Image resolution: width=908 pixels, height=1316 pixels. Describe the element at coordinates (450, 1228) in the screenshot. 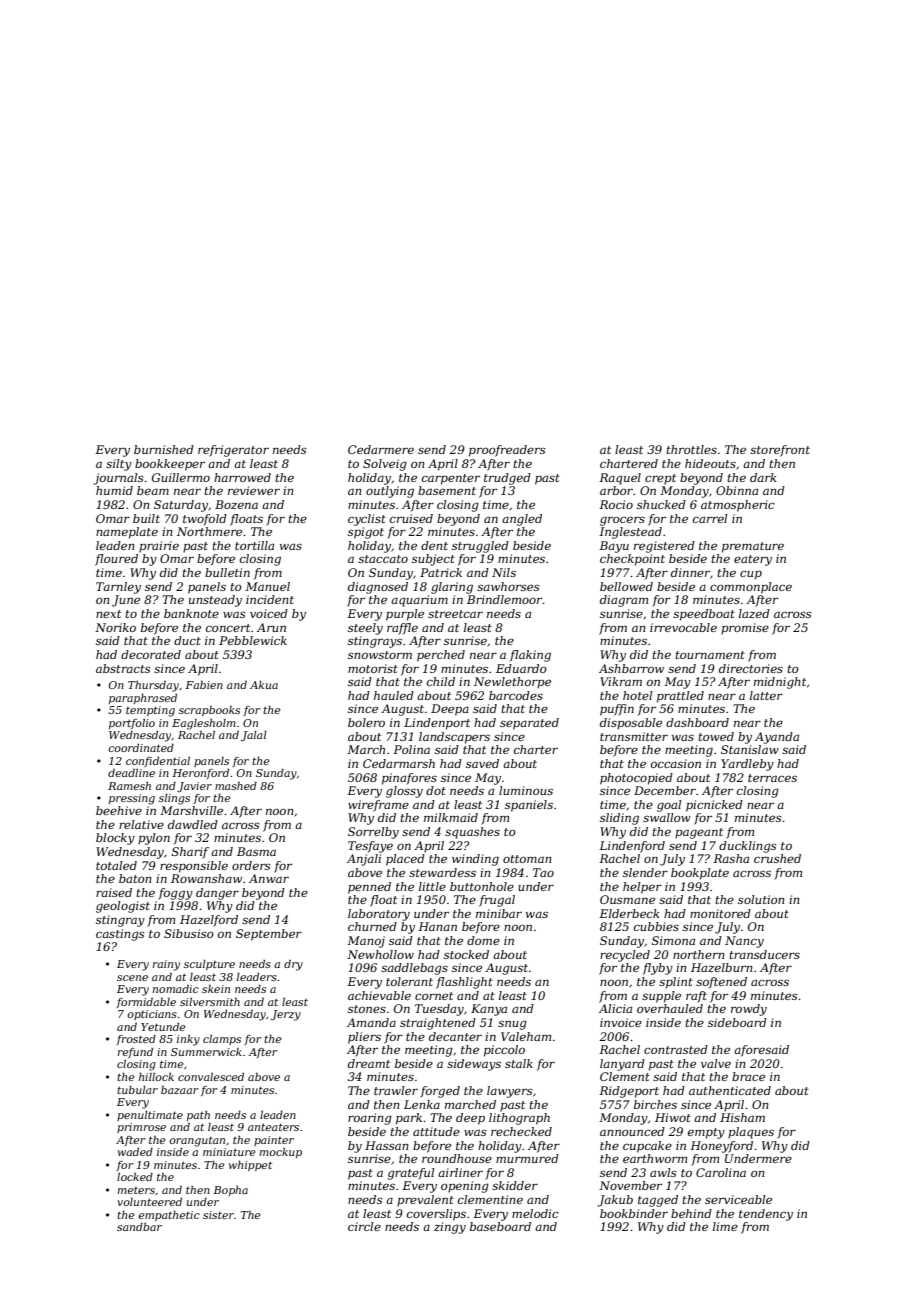

I see `zingy` at that location.
